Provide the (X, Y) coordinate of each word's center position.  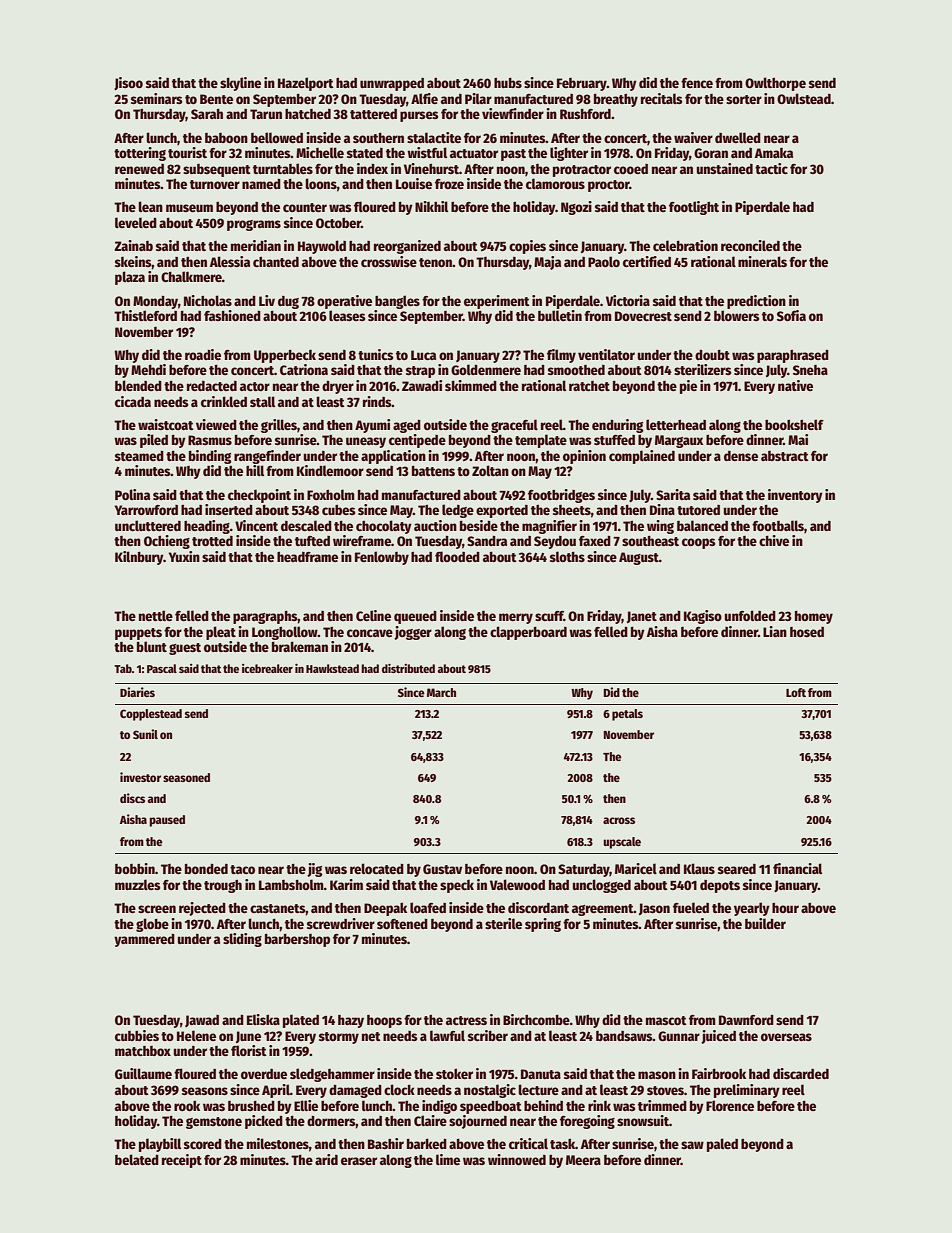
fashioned (232, 315)
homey (814, 617)
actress (466, 1020)
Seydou (555, 542)
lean (150, 206)
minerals (762, 261)
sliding (242, 940)
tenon (435, 262)
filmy (561, 356)
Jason (654, 909)
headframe (307, 557)
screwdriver (341, 923)
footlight (694, 208)
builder (765, 923)
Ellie (306, 1105)
